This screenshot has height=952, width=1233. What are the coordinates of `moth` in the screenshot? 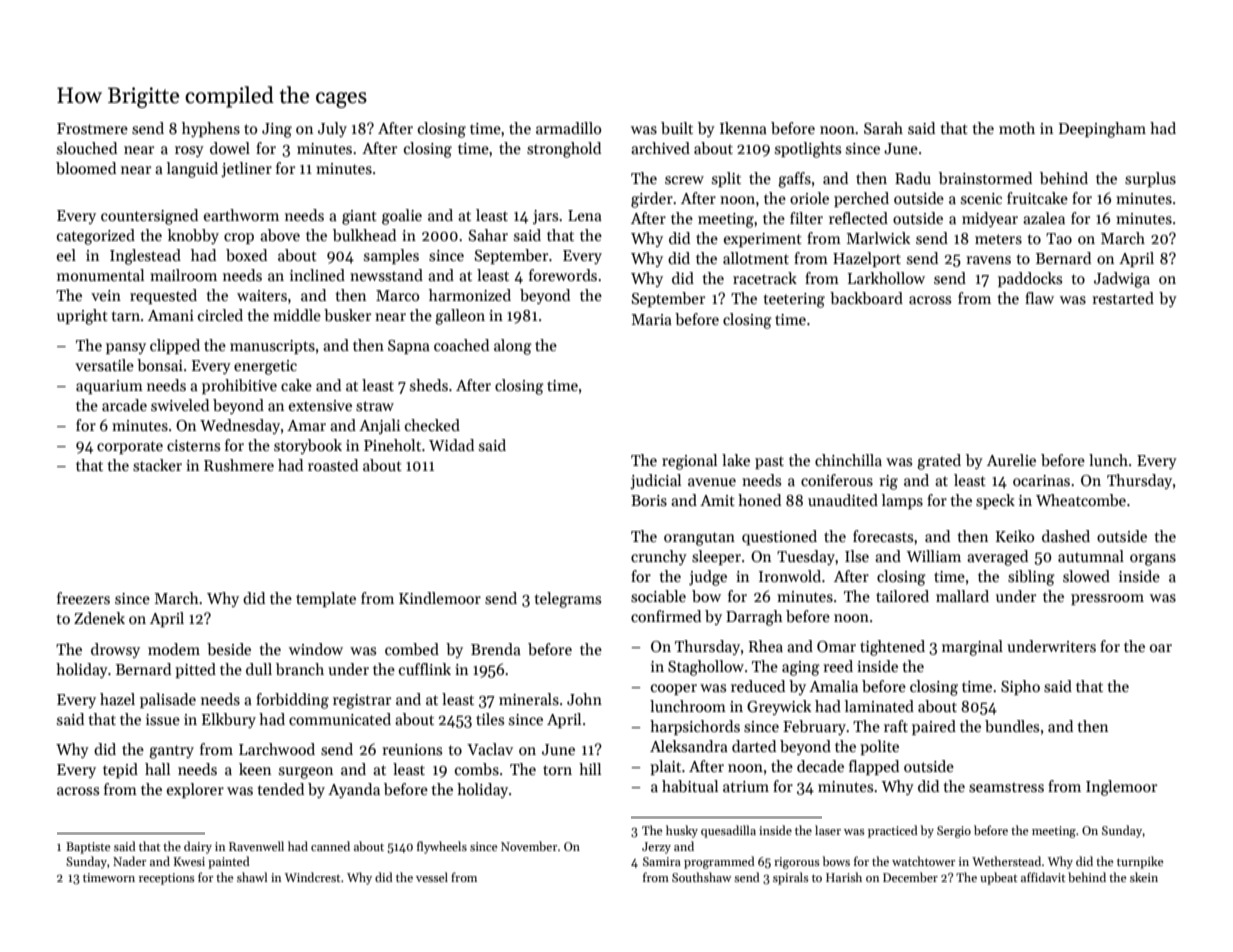 It's located at (1017, 128).
